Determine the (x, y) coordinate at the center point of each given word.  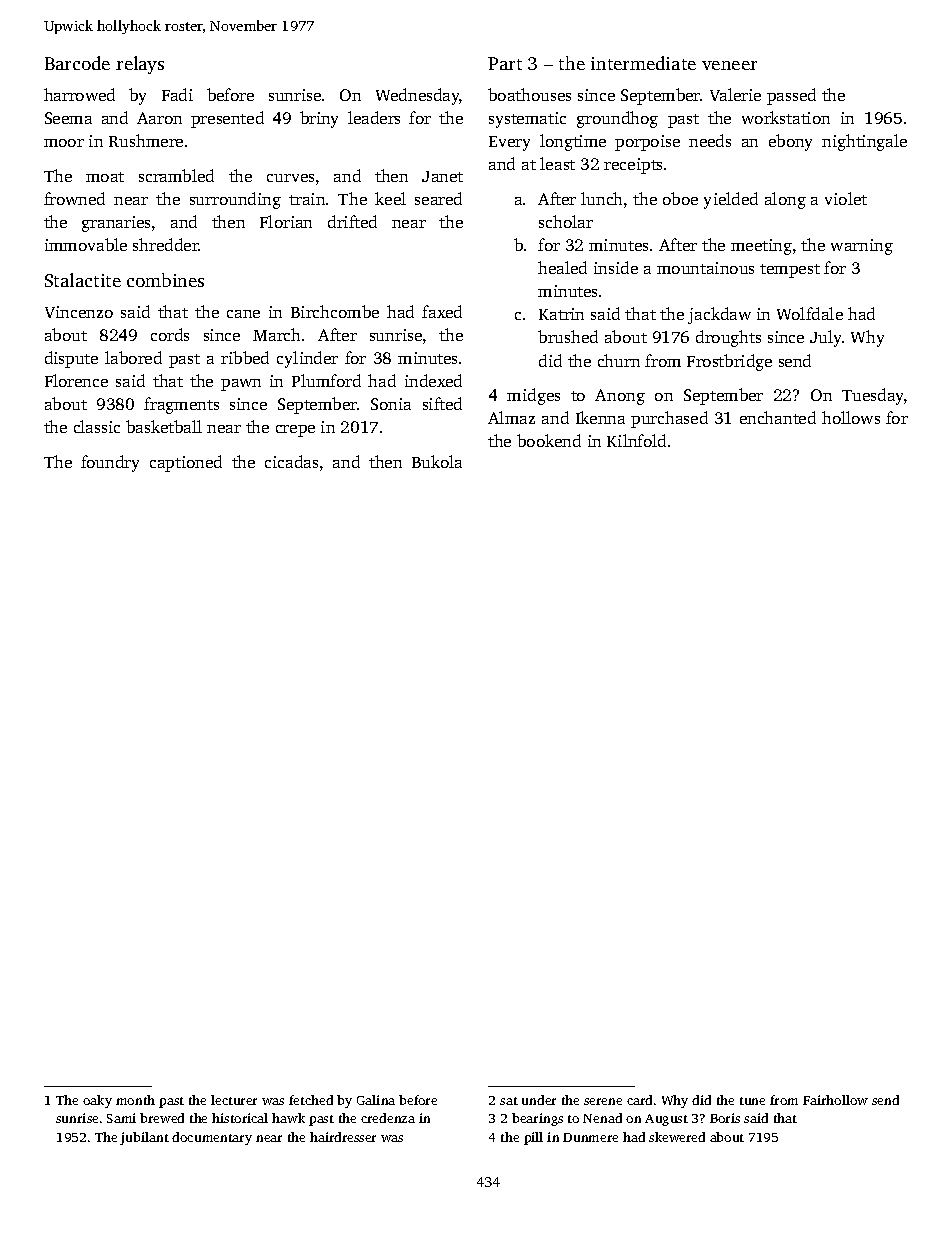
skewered (677, 1137)
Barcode (77, 63)
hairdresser (343, 1137)
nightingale (864, 142)
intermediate (643, 63)
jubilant (144, 1138)
